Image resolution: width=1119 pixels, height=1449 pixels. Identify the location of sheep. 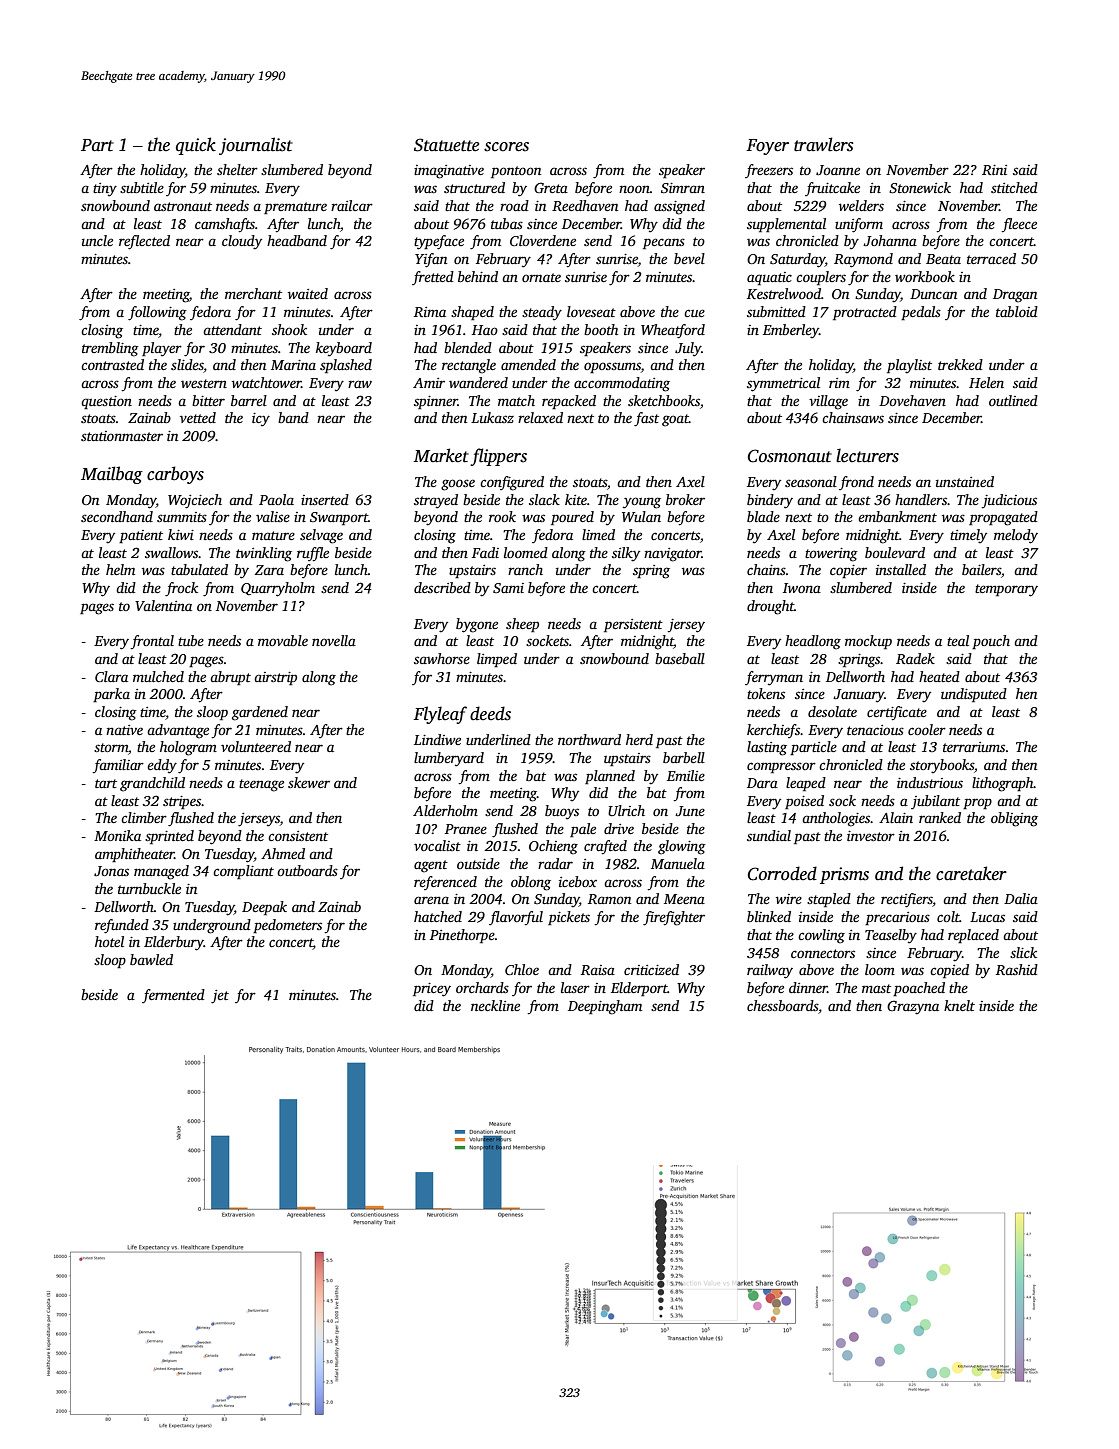
(522, 625).
